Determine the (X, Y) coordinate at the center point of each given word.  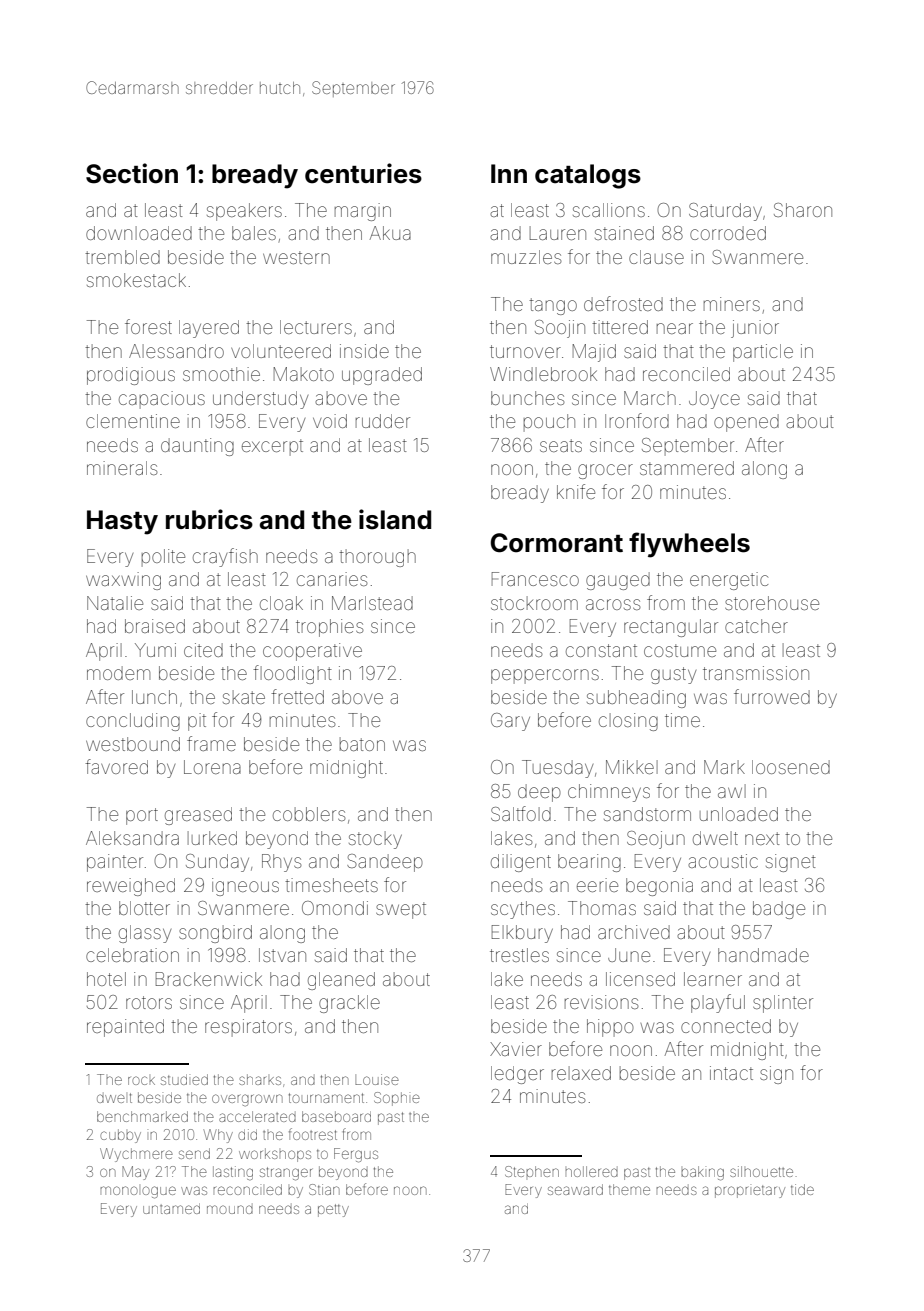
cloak (281, 603)
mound (230, 1209)
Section (132, 173)
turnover (525, 351)
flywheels (689, 545)
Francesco (535, 579)
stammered (687, 468)
